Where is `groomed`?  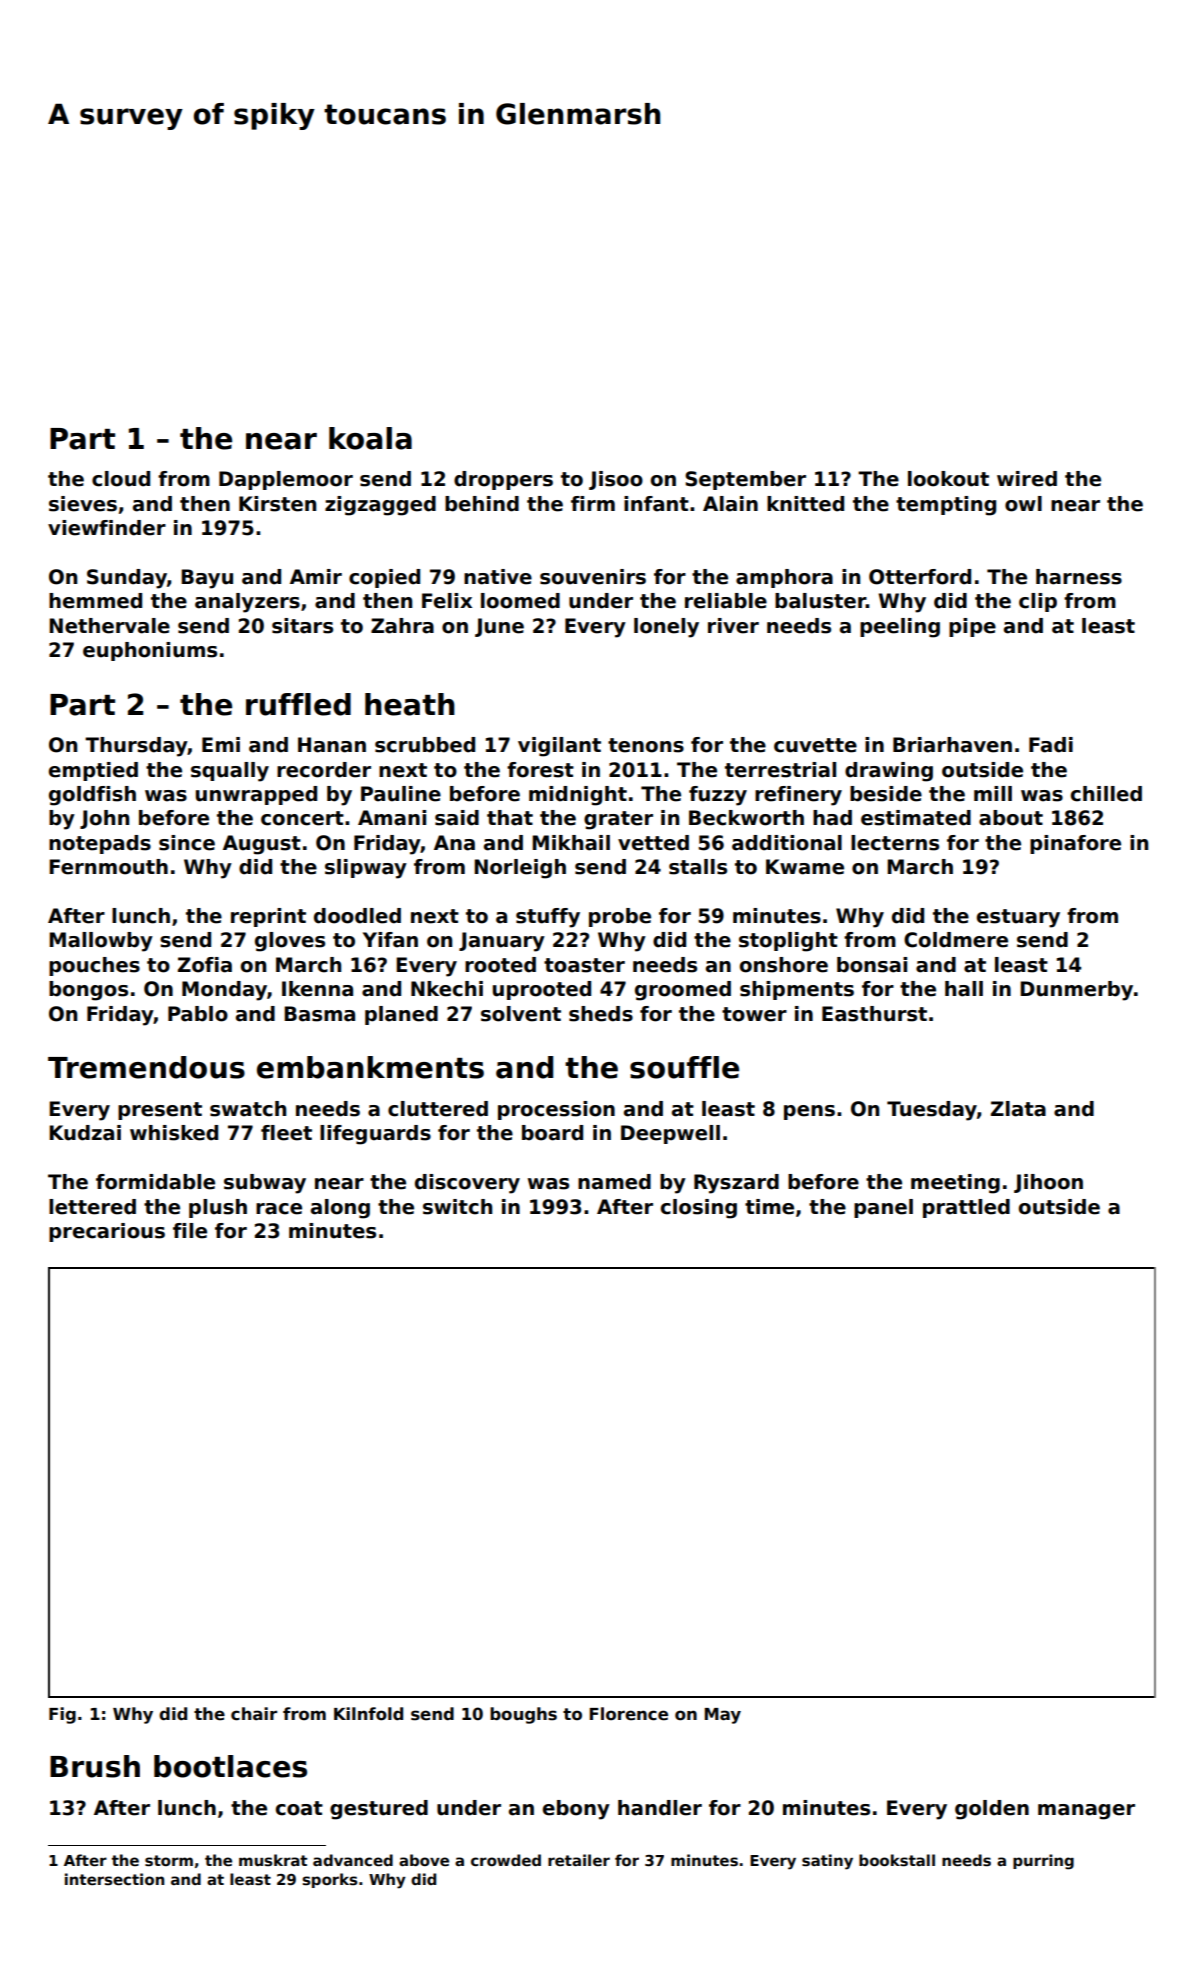 groomed is located at coordinates (683, 991).
